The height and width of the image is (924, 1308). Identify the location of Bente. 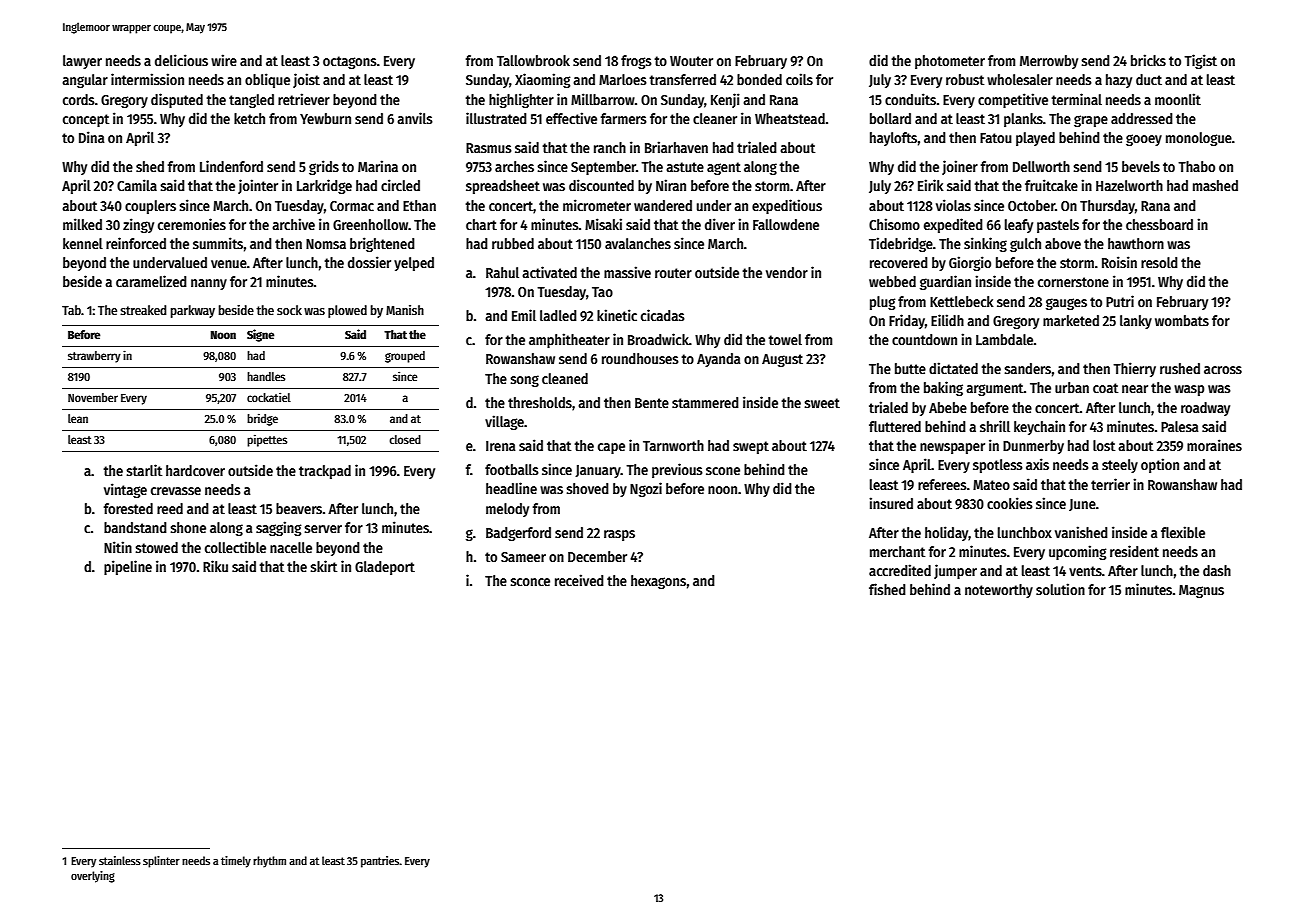
(652, 403).
